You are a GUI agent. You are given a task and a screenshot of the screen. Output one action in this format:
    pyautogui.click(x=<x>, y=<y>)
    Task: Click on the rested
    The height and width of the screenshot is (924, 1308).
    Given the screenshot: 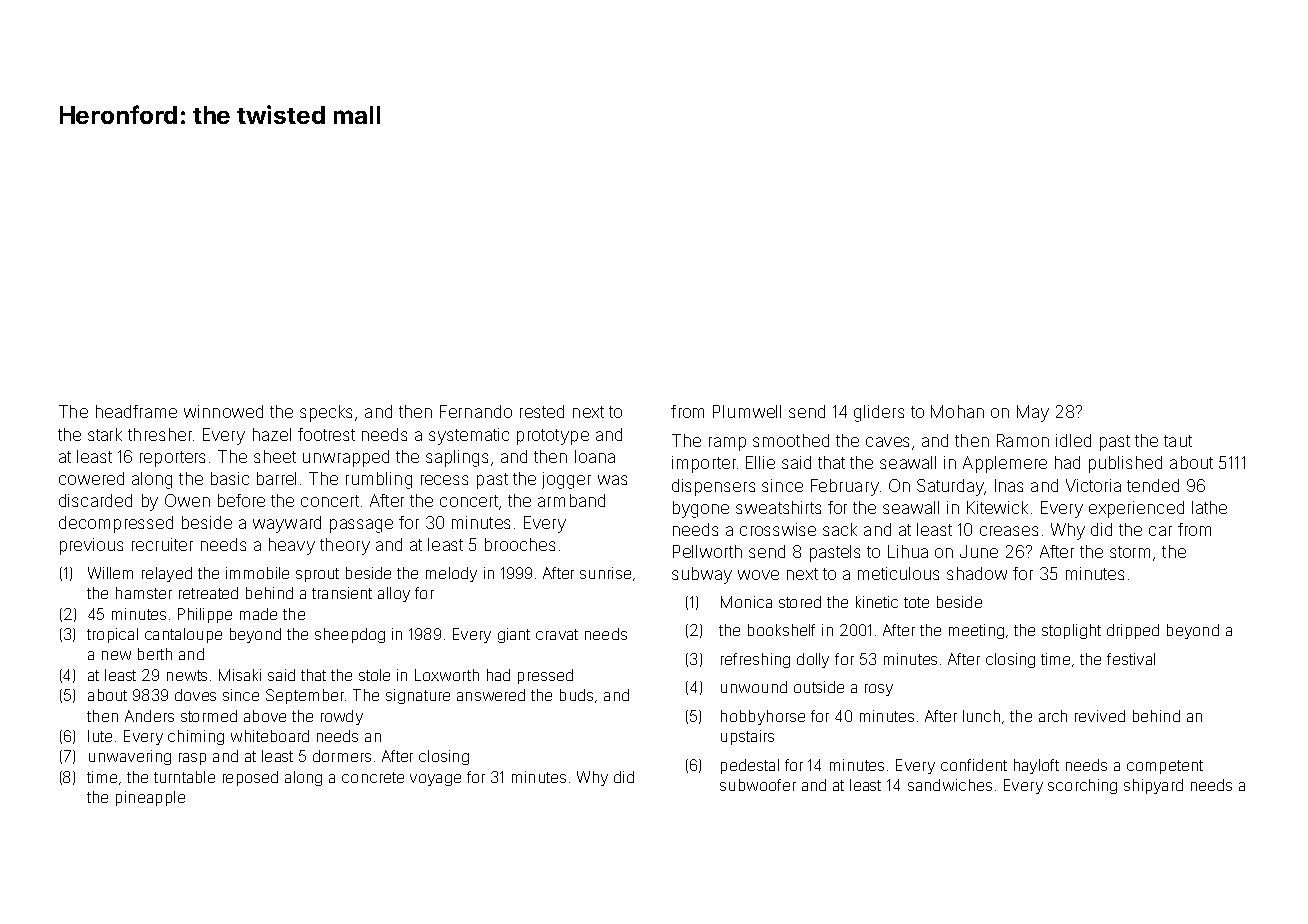 What is the action you would take?
    pyautogui.click(x=542, y=411)
